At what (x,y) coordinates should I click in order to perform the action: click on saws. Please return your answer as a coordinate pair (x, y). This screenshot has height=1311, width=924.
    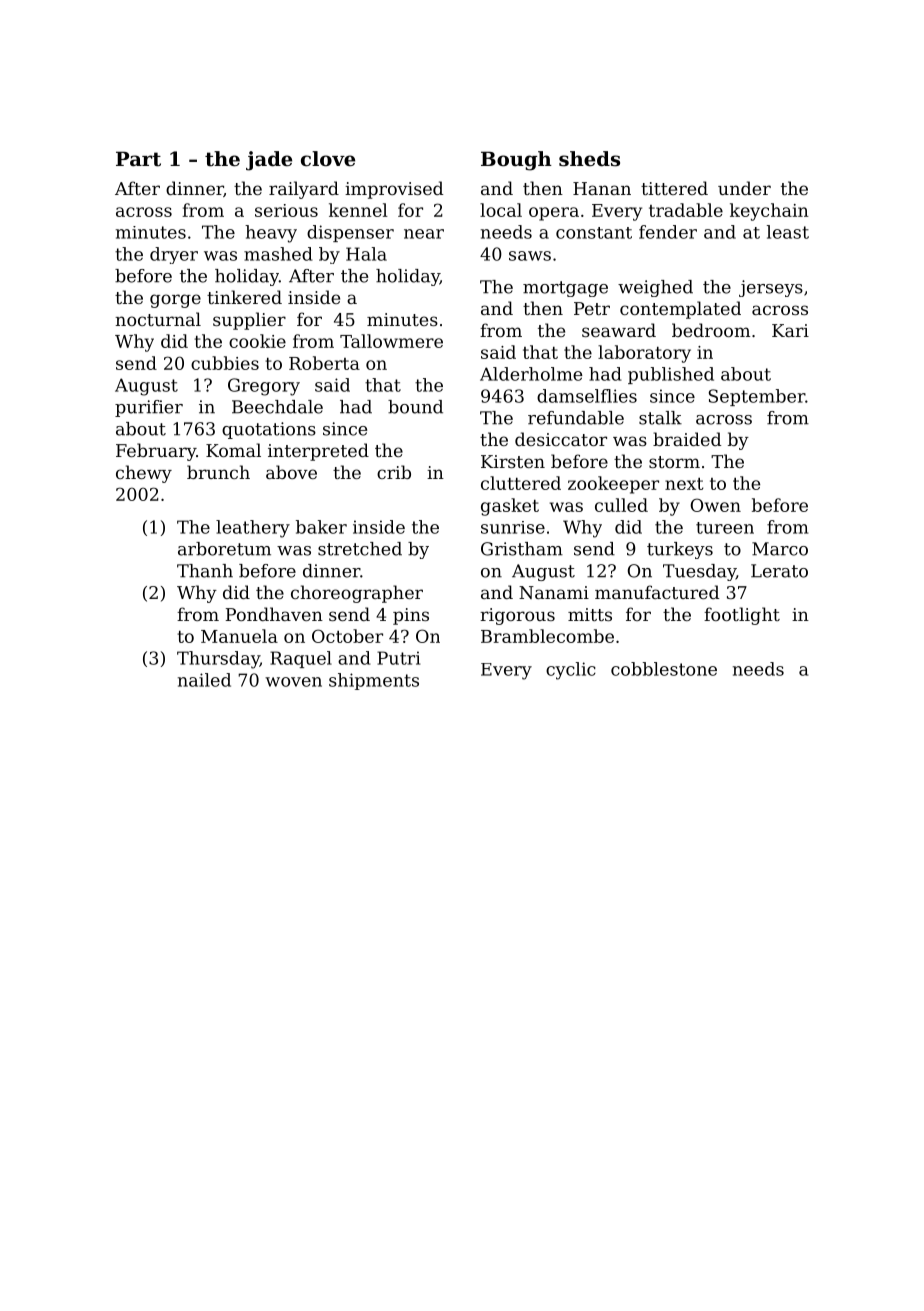
    Looking at the image, I should click on (530, 256).
